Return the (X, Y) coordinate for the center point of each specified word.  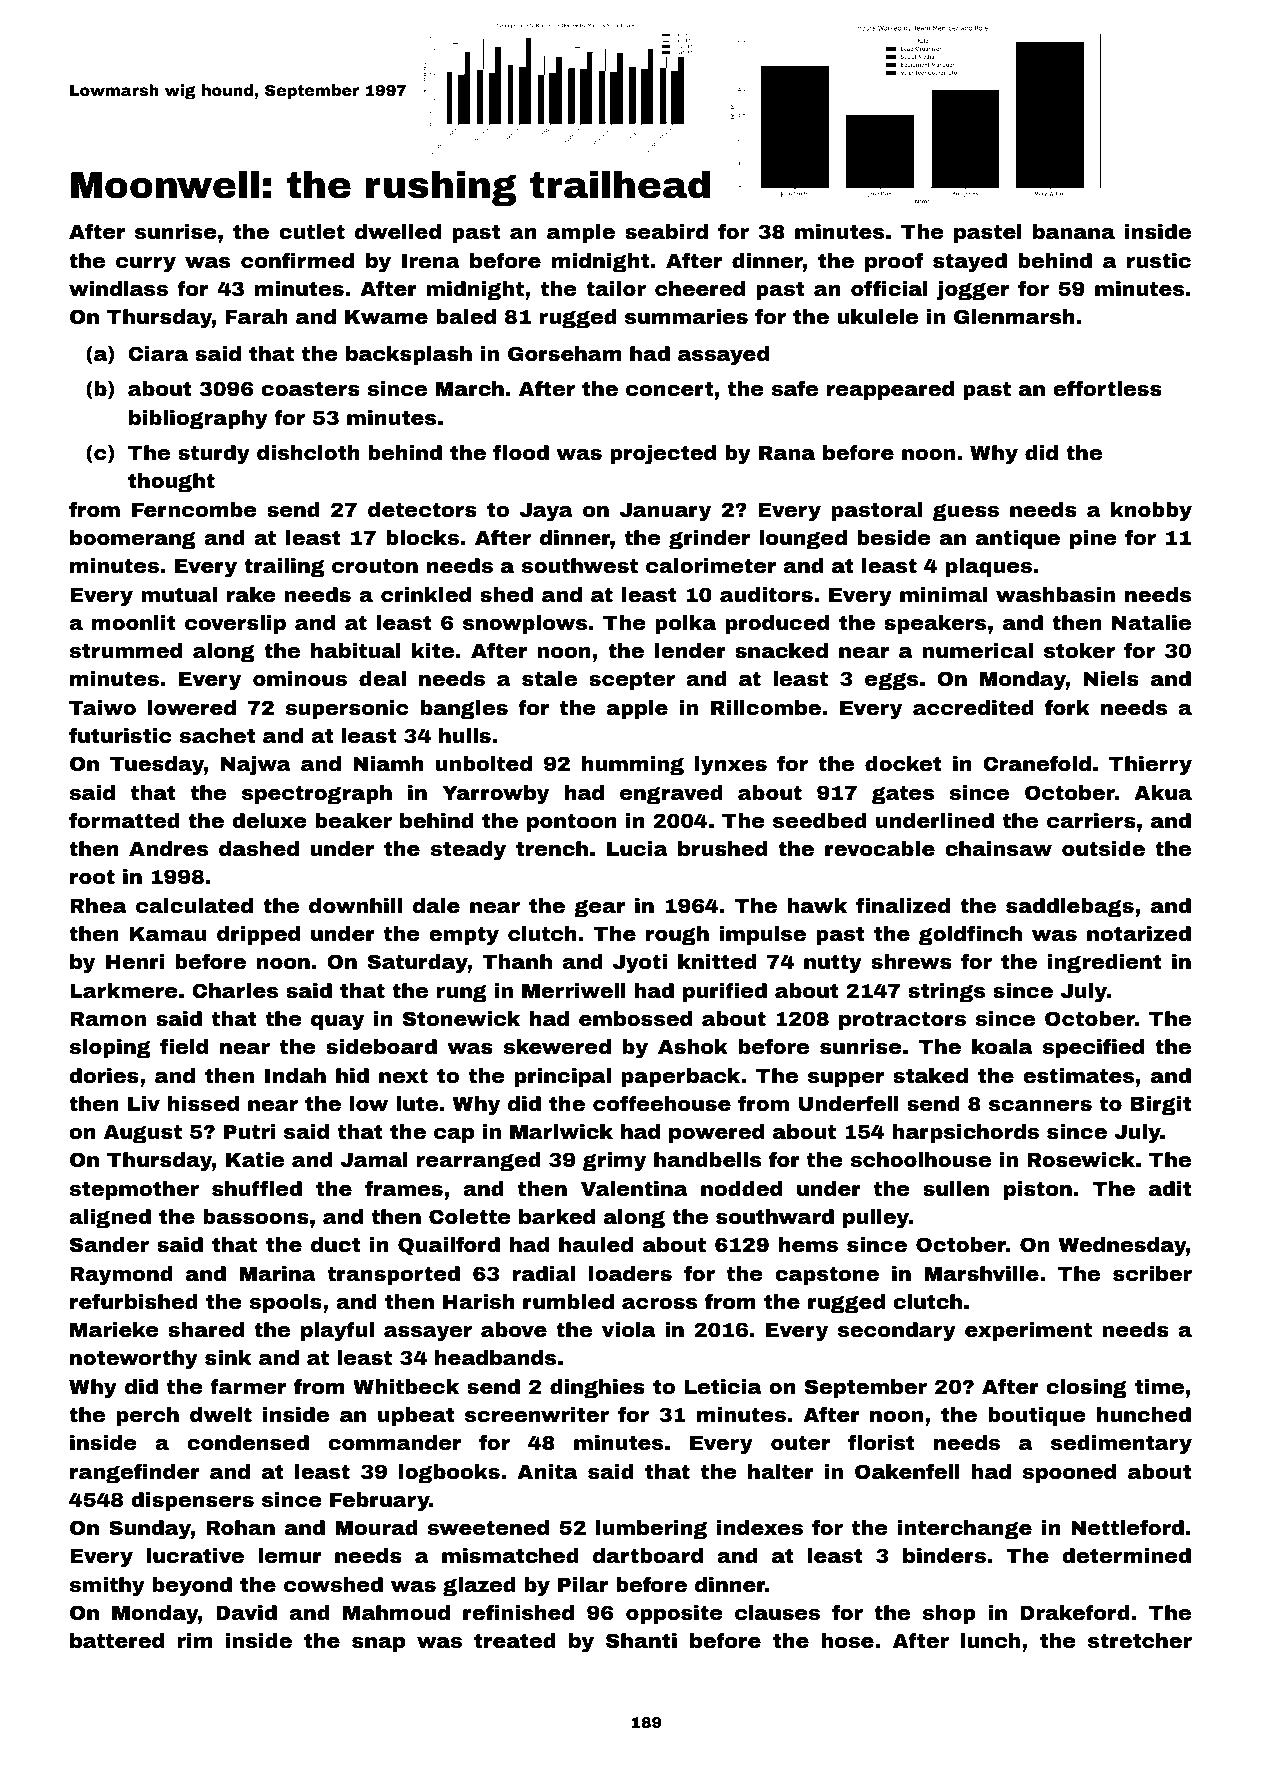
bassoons (256, 1216)
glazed (479, 1587)
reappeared (890, 390)
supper (846, 1079)
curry (146, 265)
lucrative (195, 1555)
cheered (700, 288)
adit (1170, 1188)
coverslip (235, 624)
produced (777, 624)
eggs (891, 682)
